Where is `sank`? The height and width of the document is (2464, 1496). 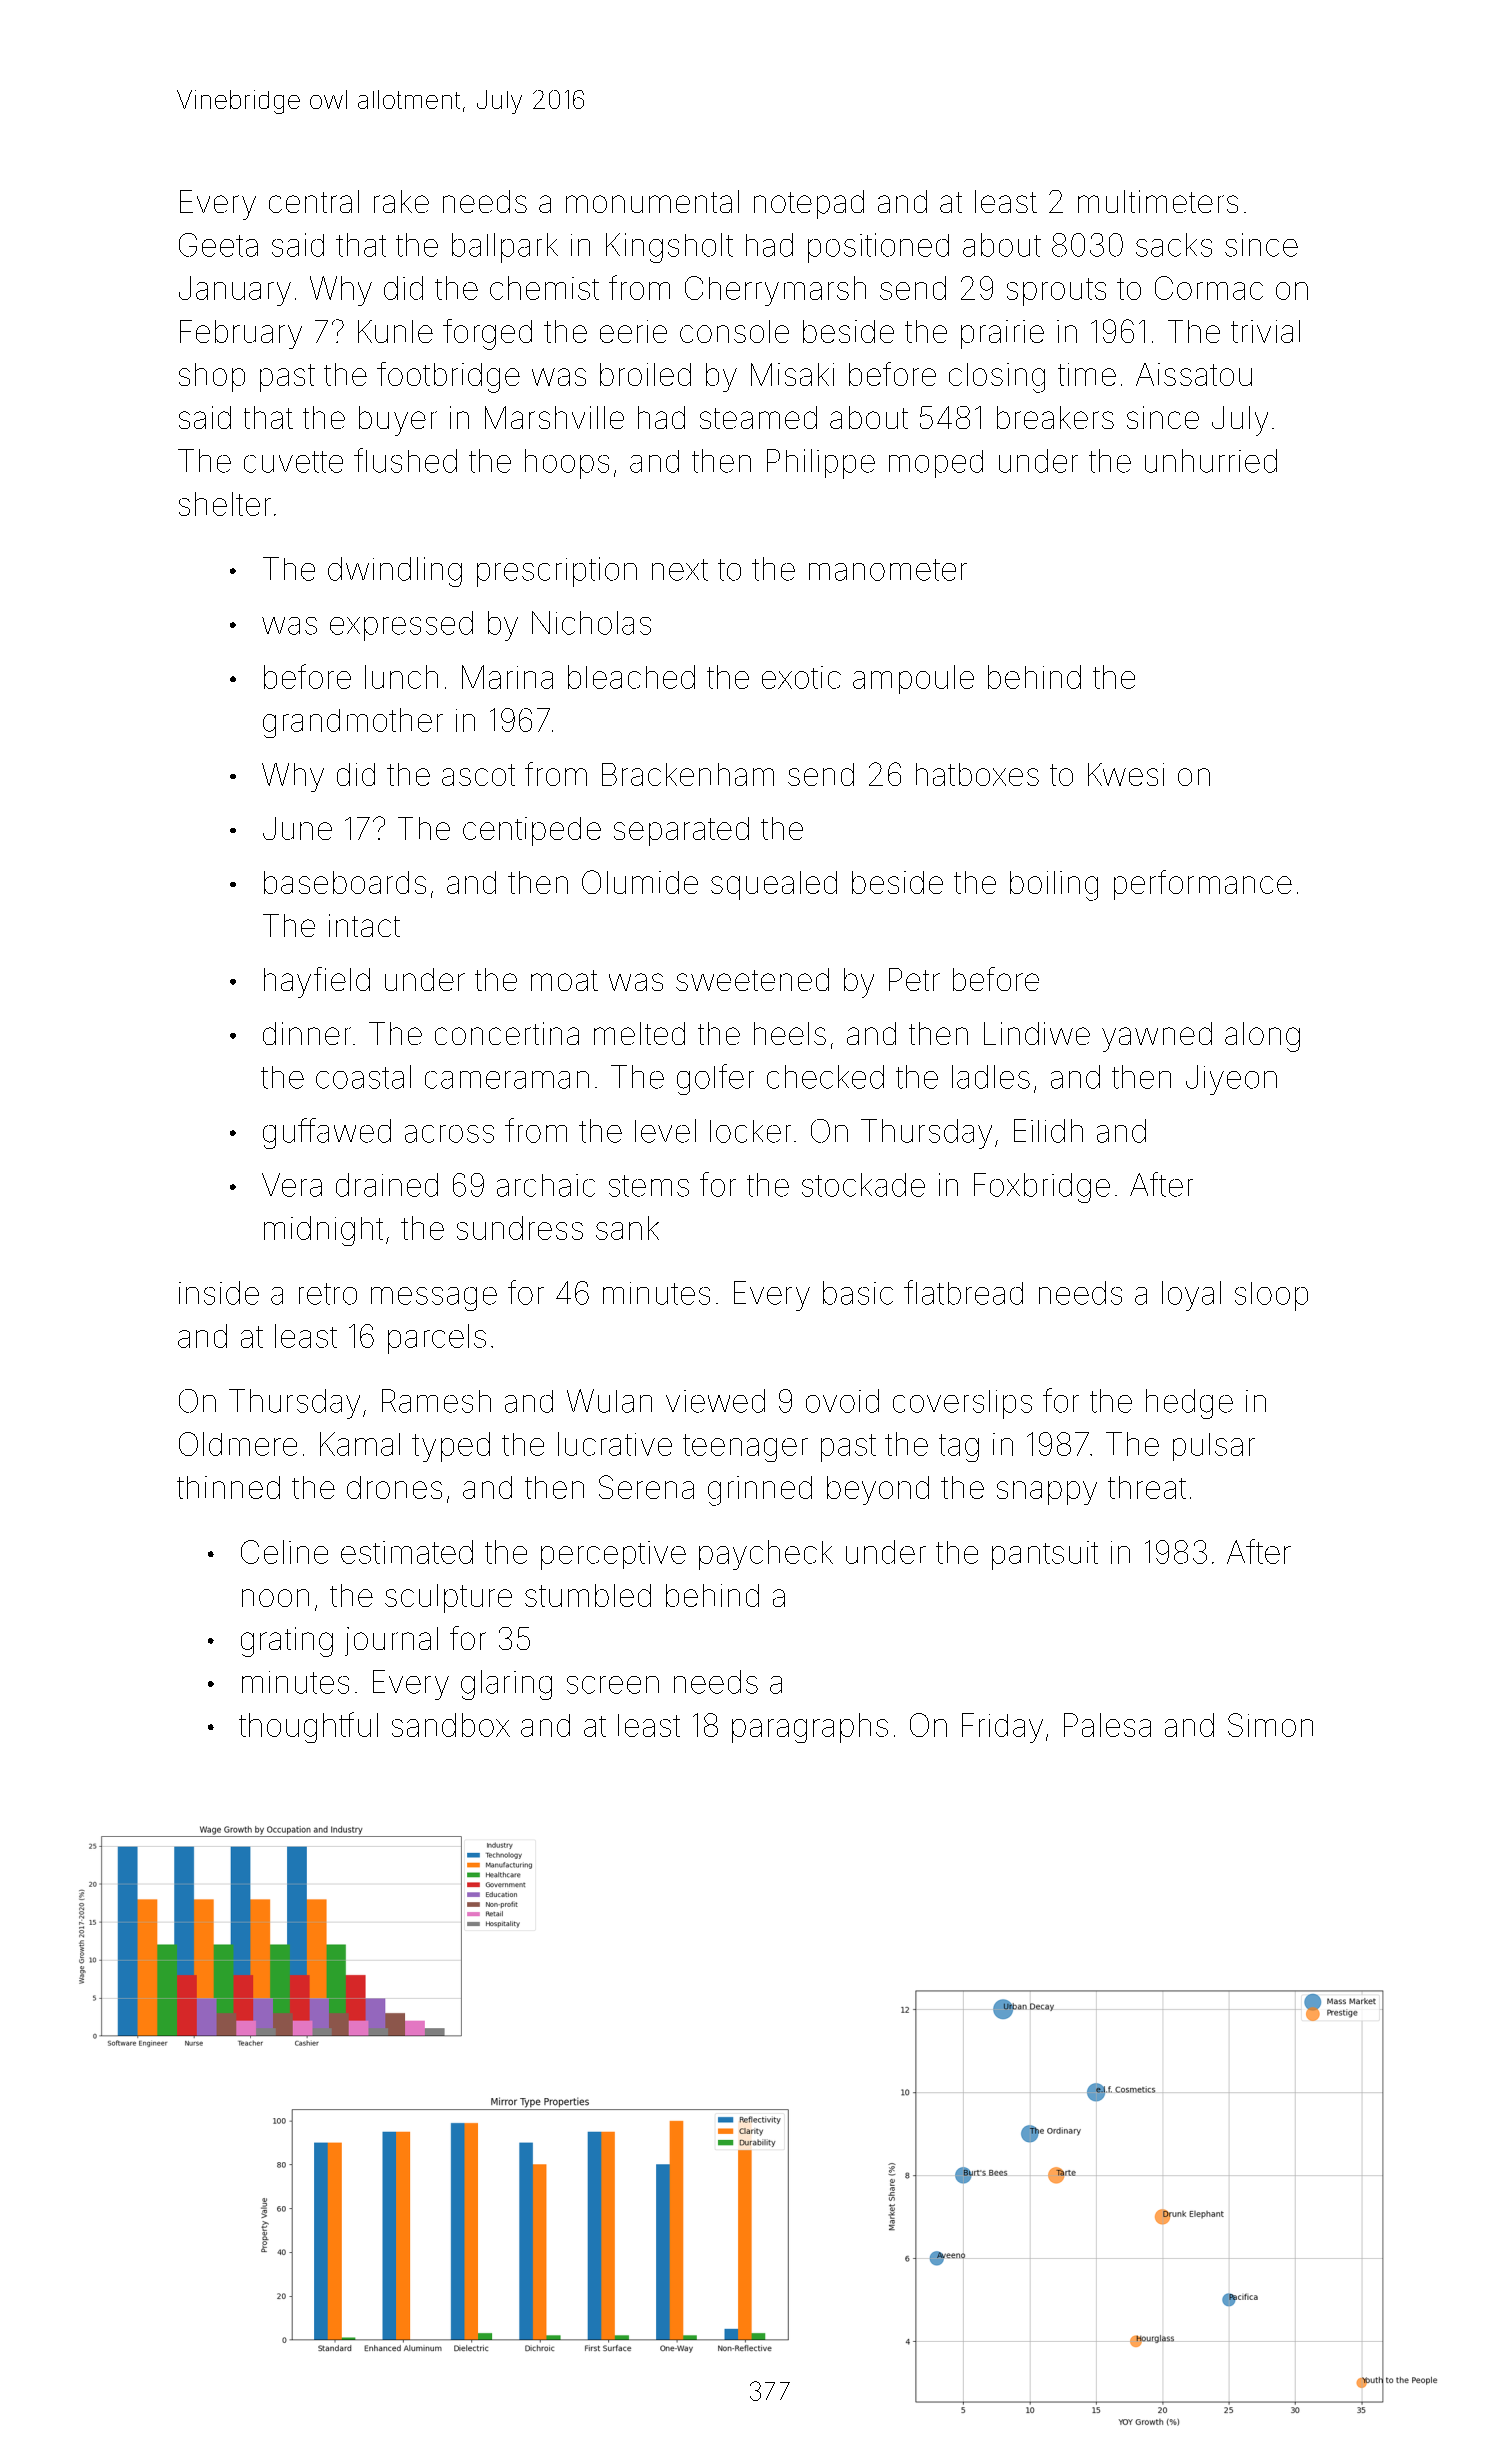 sank is located at coordinates (627, 1228).
